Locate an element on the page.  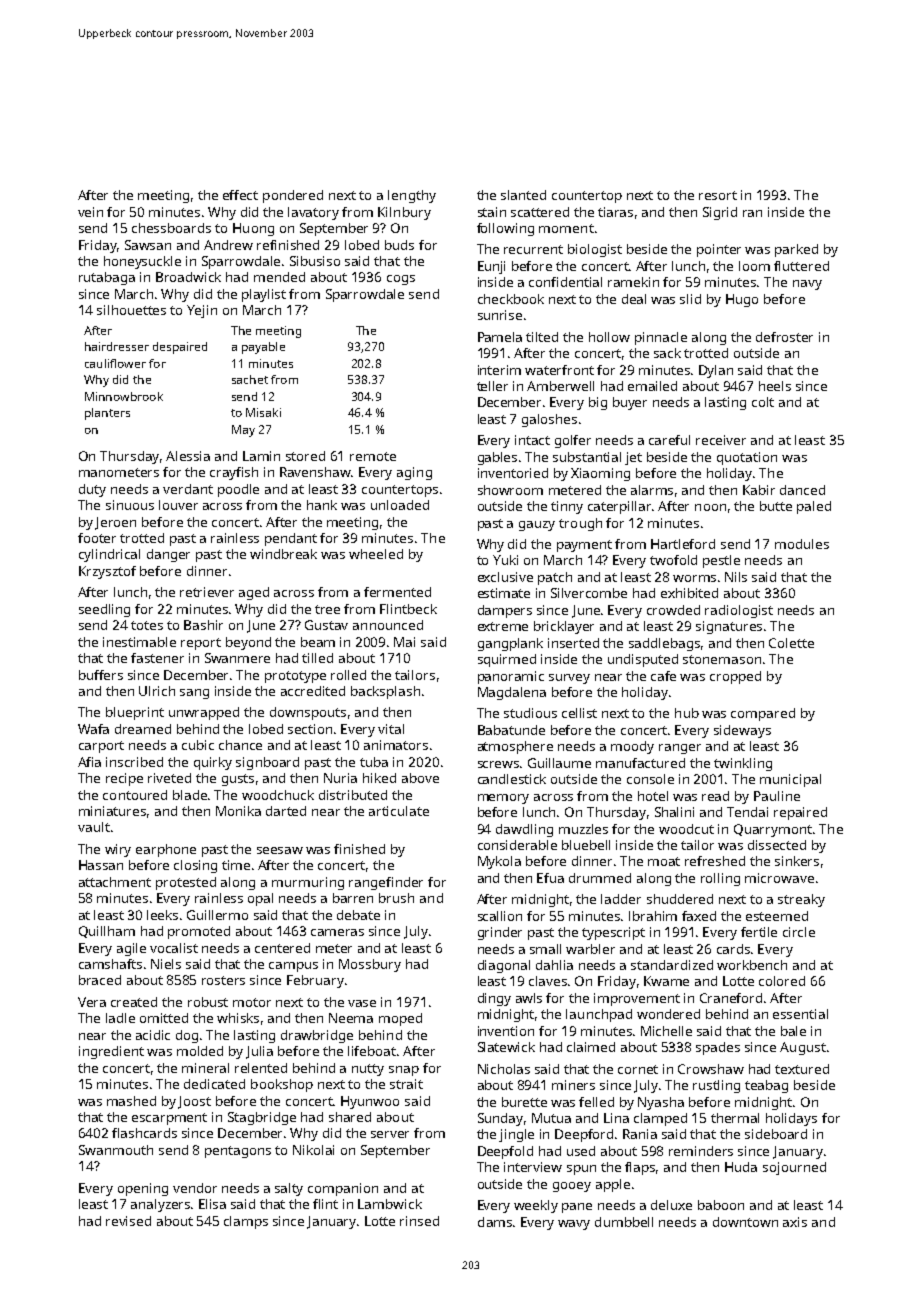
slanted is located at coordinates (523, 195).
